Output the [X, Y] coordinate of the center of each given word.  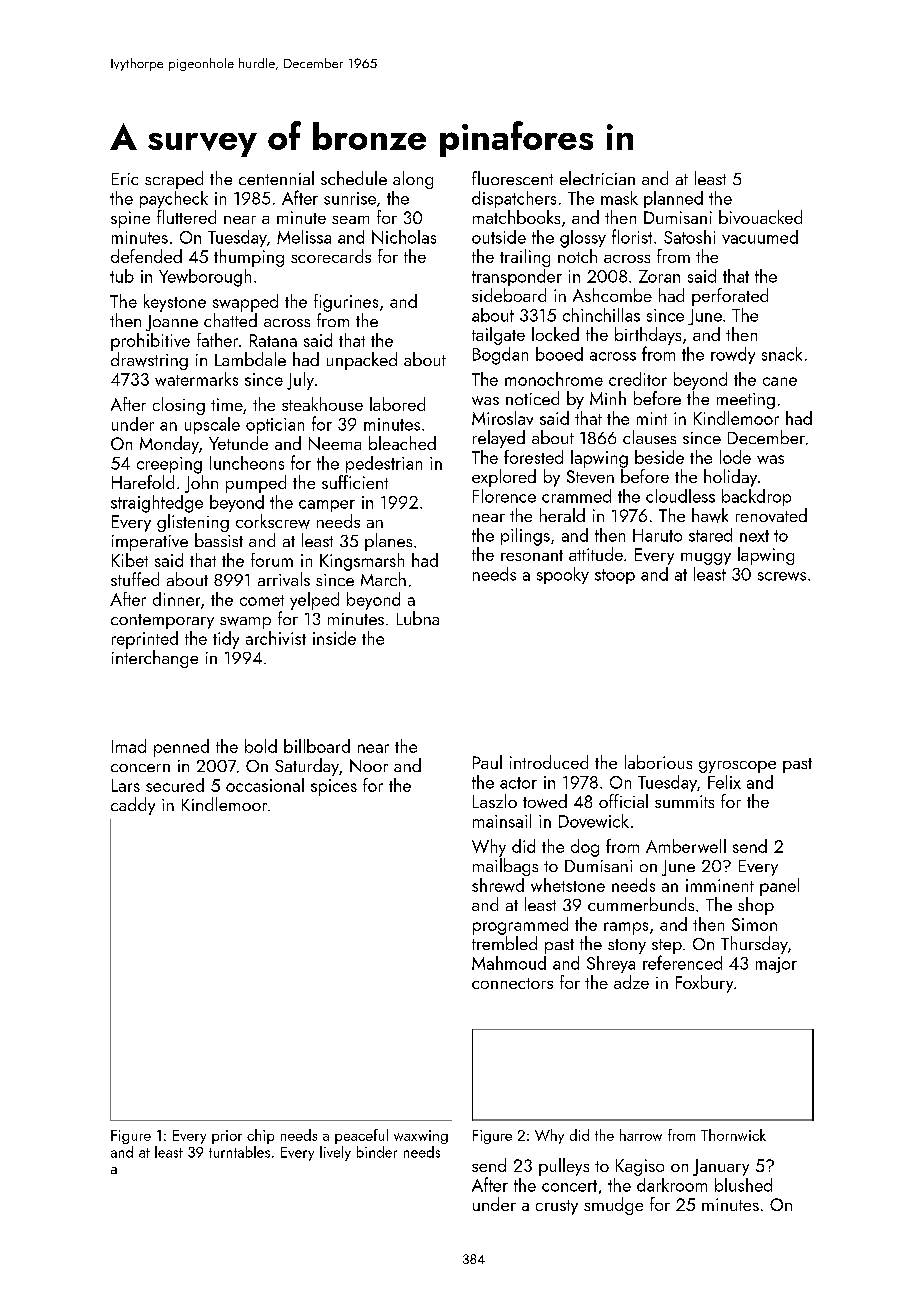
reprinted [145, 640]
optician [275, 426]
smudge [613, 1206]
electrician [597, 178]
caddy [133, 806]
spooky [563, 575]
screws [782, 576]
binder [377, 1152]
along [413, 180]
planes [388, 542]
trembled [504, 943]
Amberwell [686, 846]
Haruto [657, 535]
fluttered [186, 217]
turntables [239, 1152]
